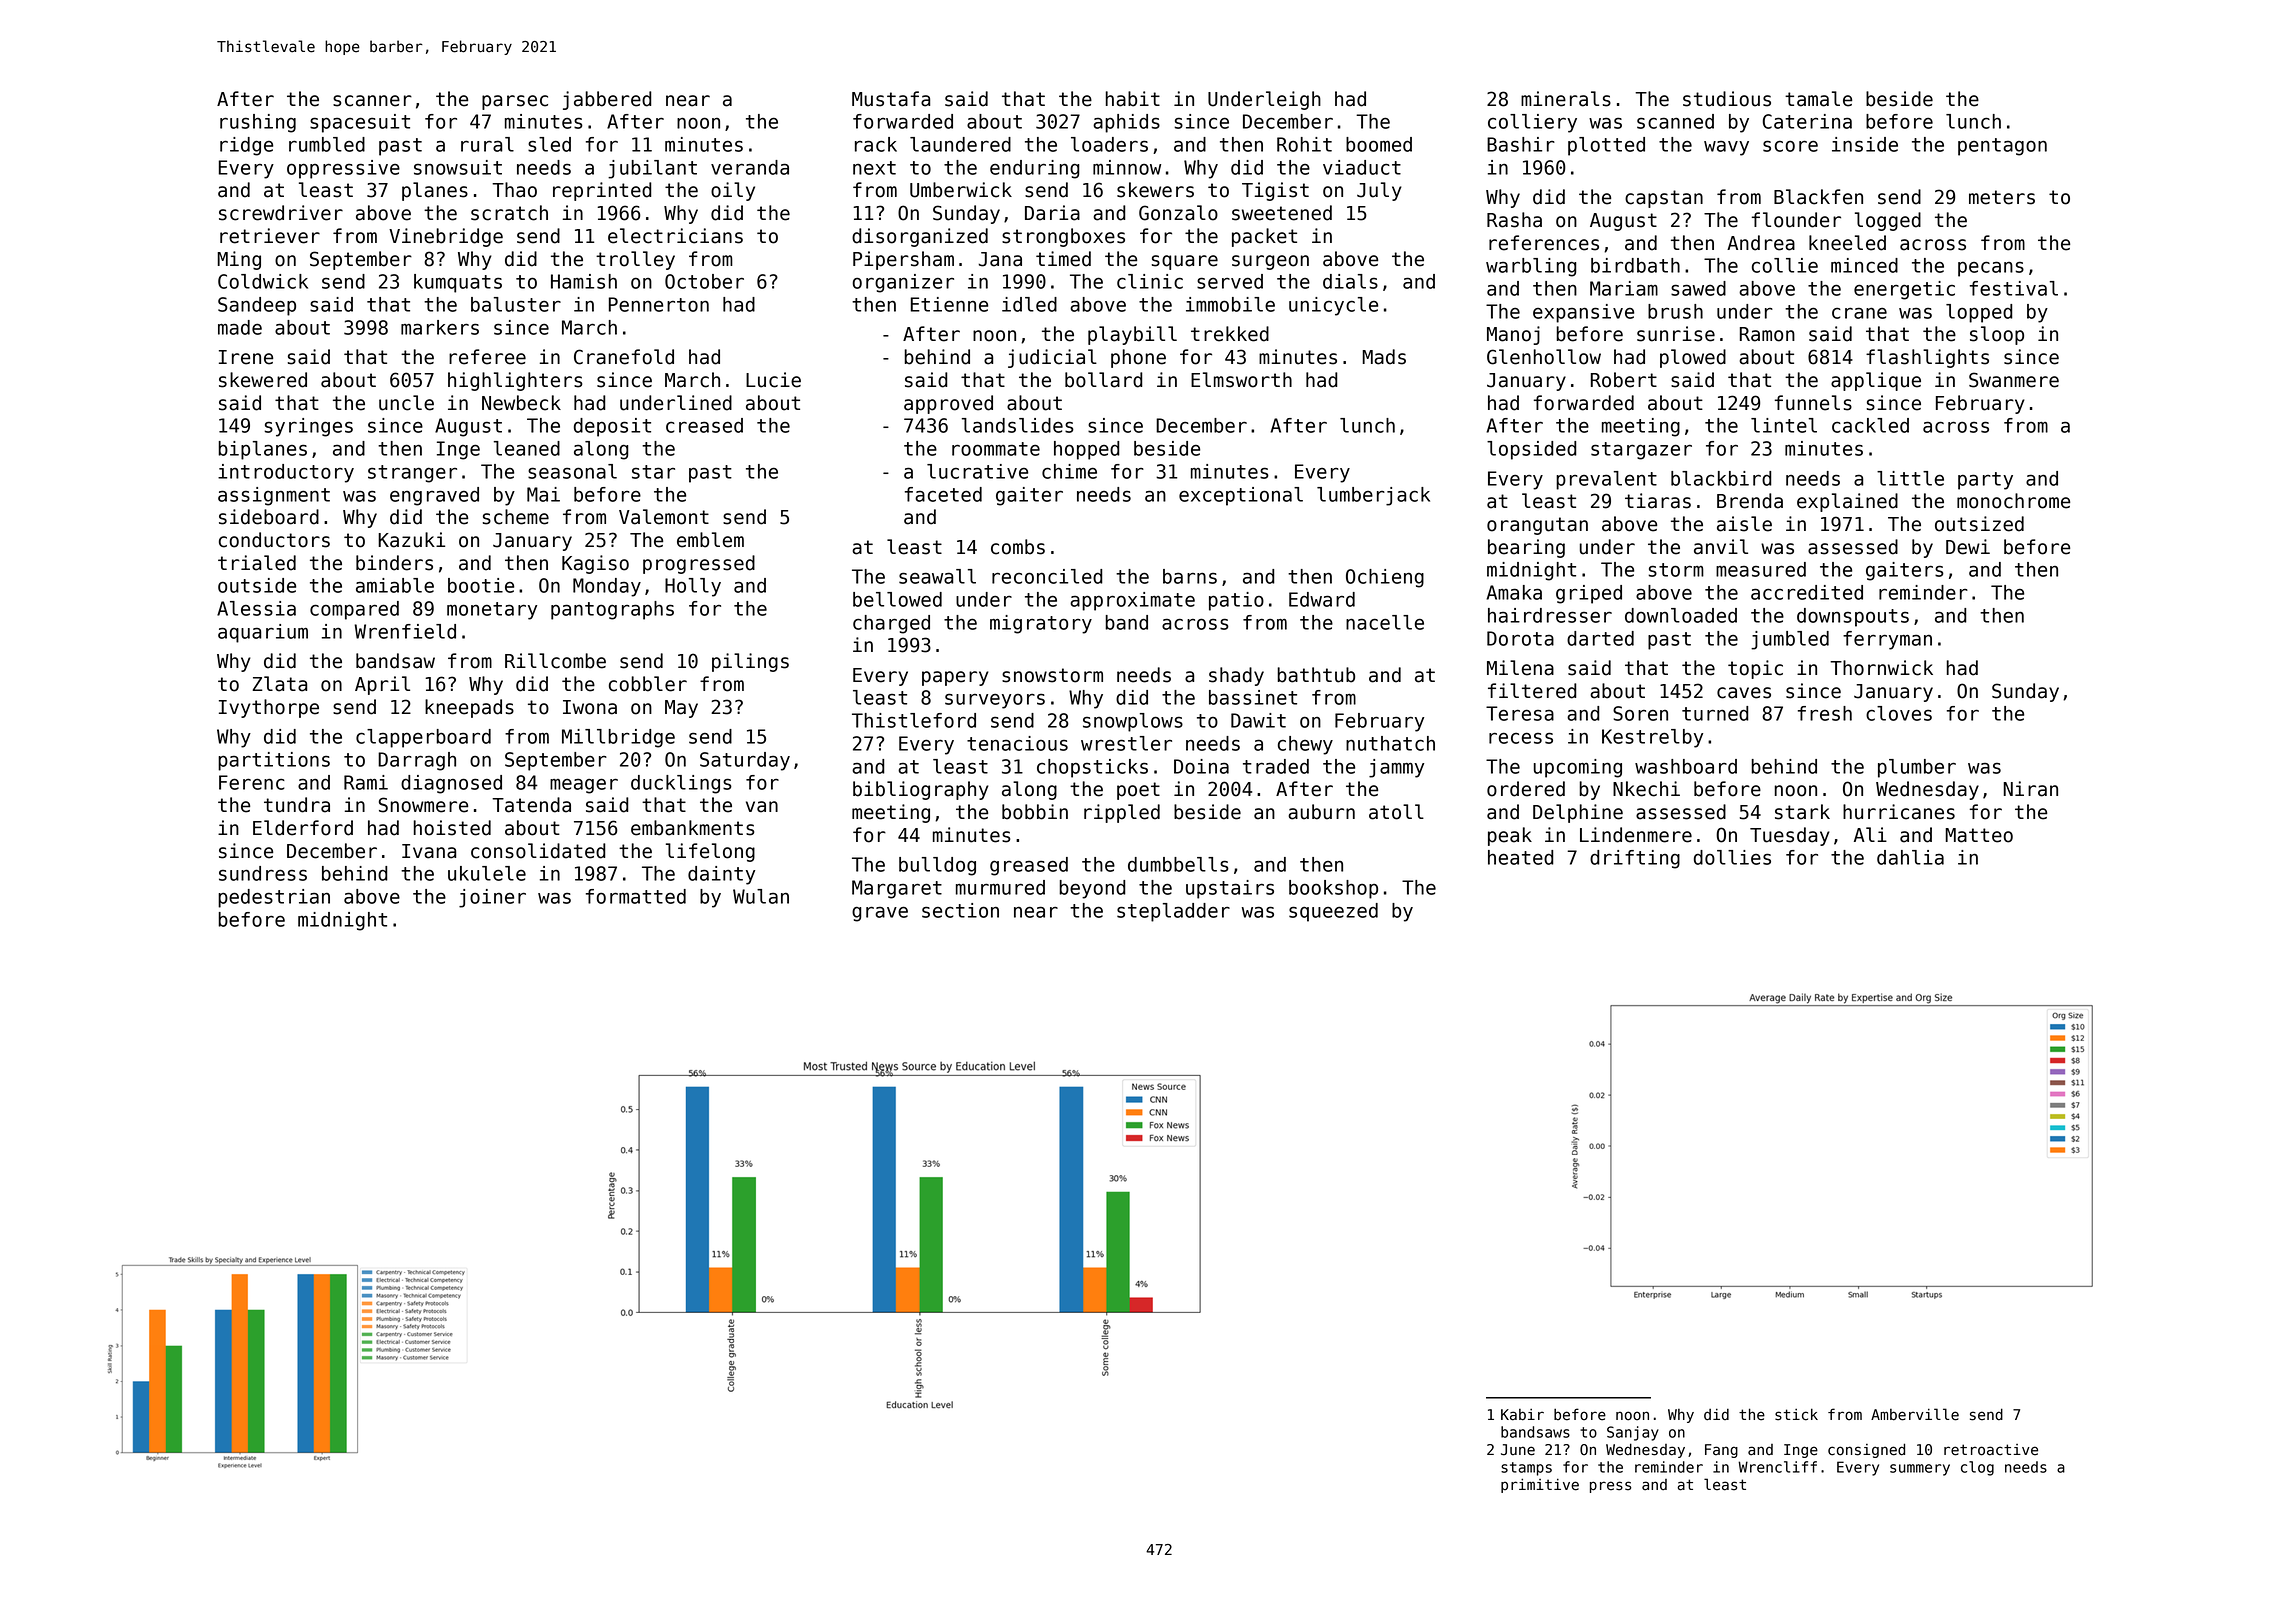  What do you see at coordinates (1522, 1415) in the document?
I see `Kabir` at bounding box center [1522, 1415].
